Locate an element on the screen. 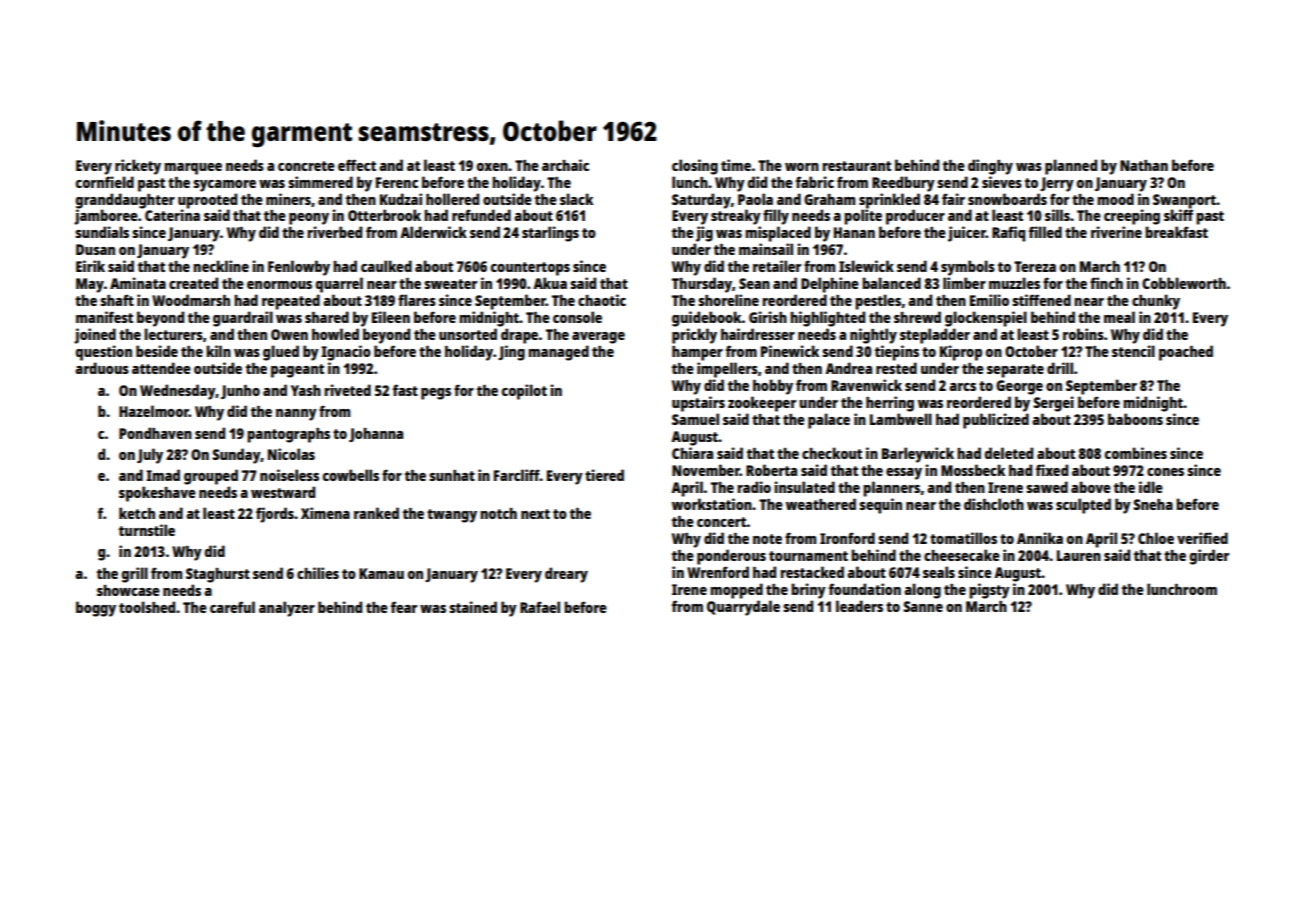 This screenshot has width=1308, height=924. combines is located at coordinates (1136, 453).
